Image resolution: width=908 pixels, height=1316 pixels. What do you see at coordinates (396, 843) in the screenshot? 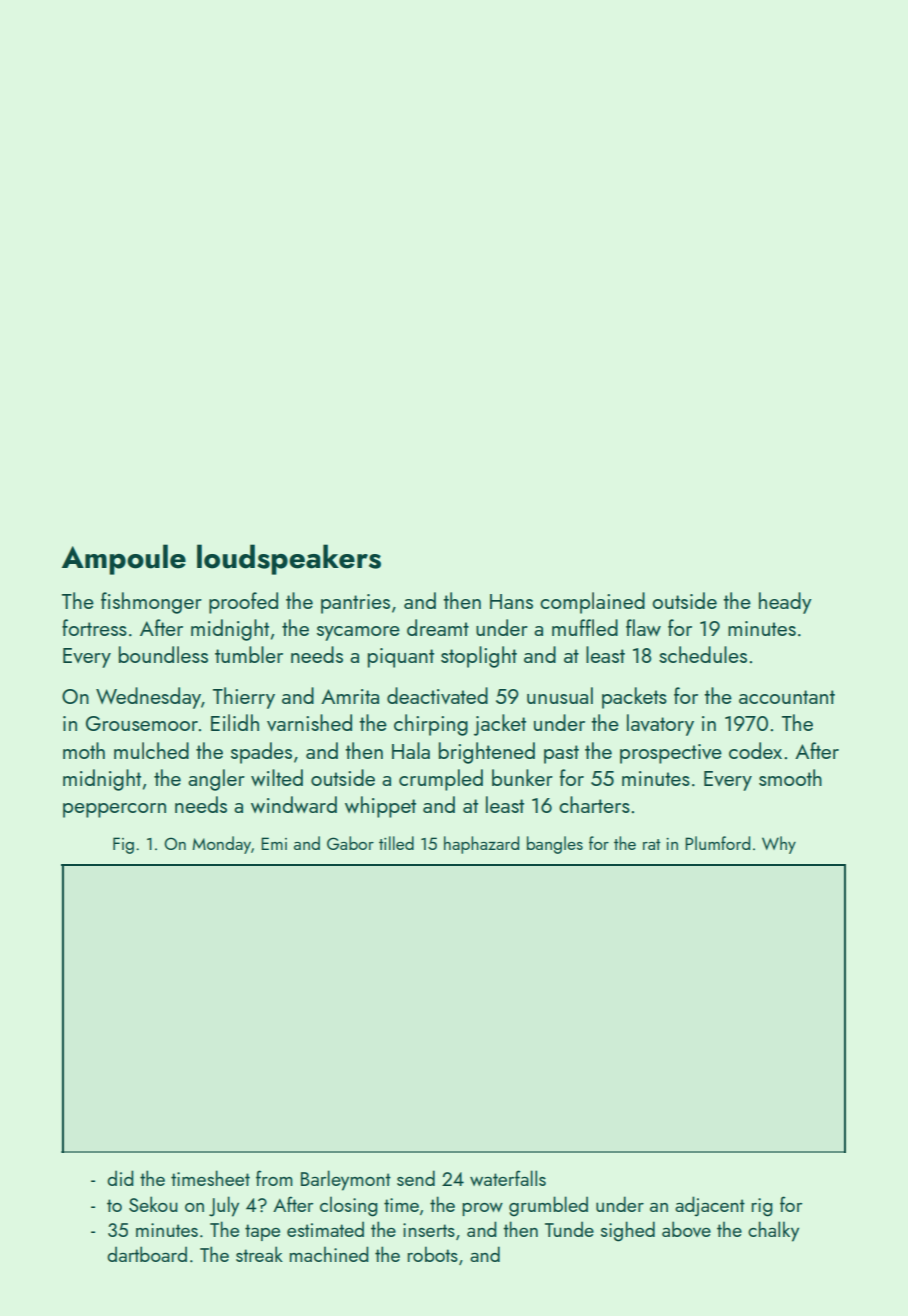
I see `tilled` at bounding box center [396, 843].
